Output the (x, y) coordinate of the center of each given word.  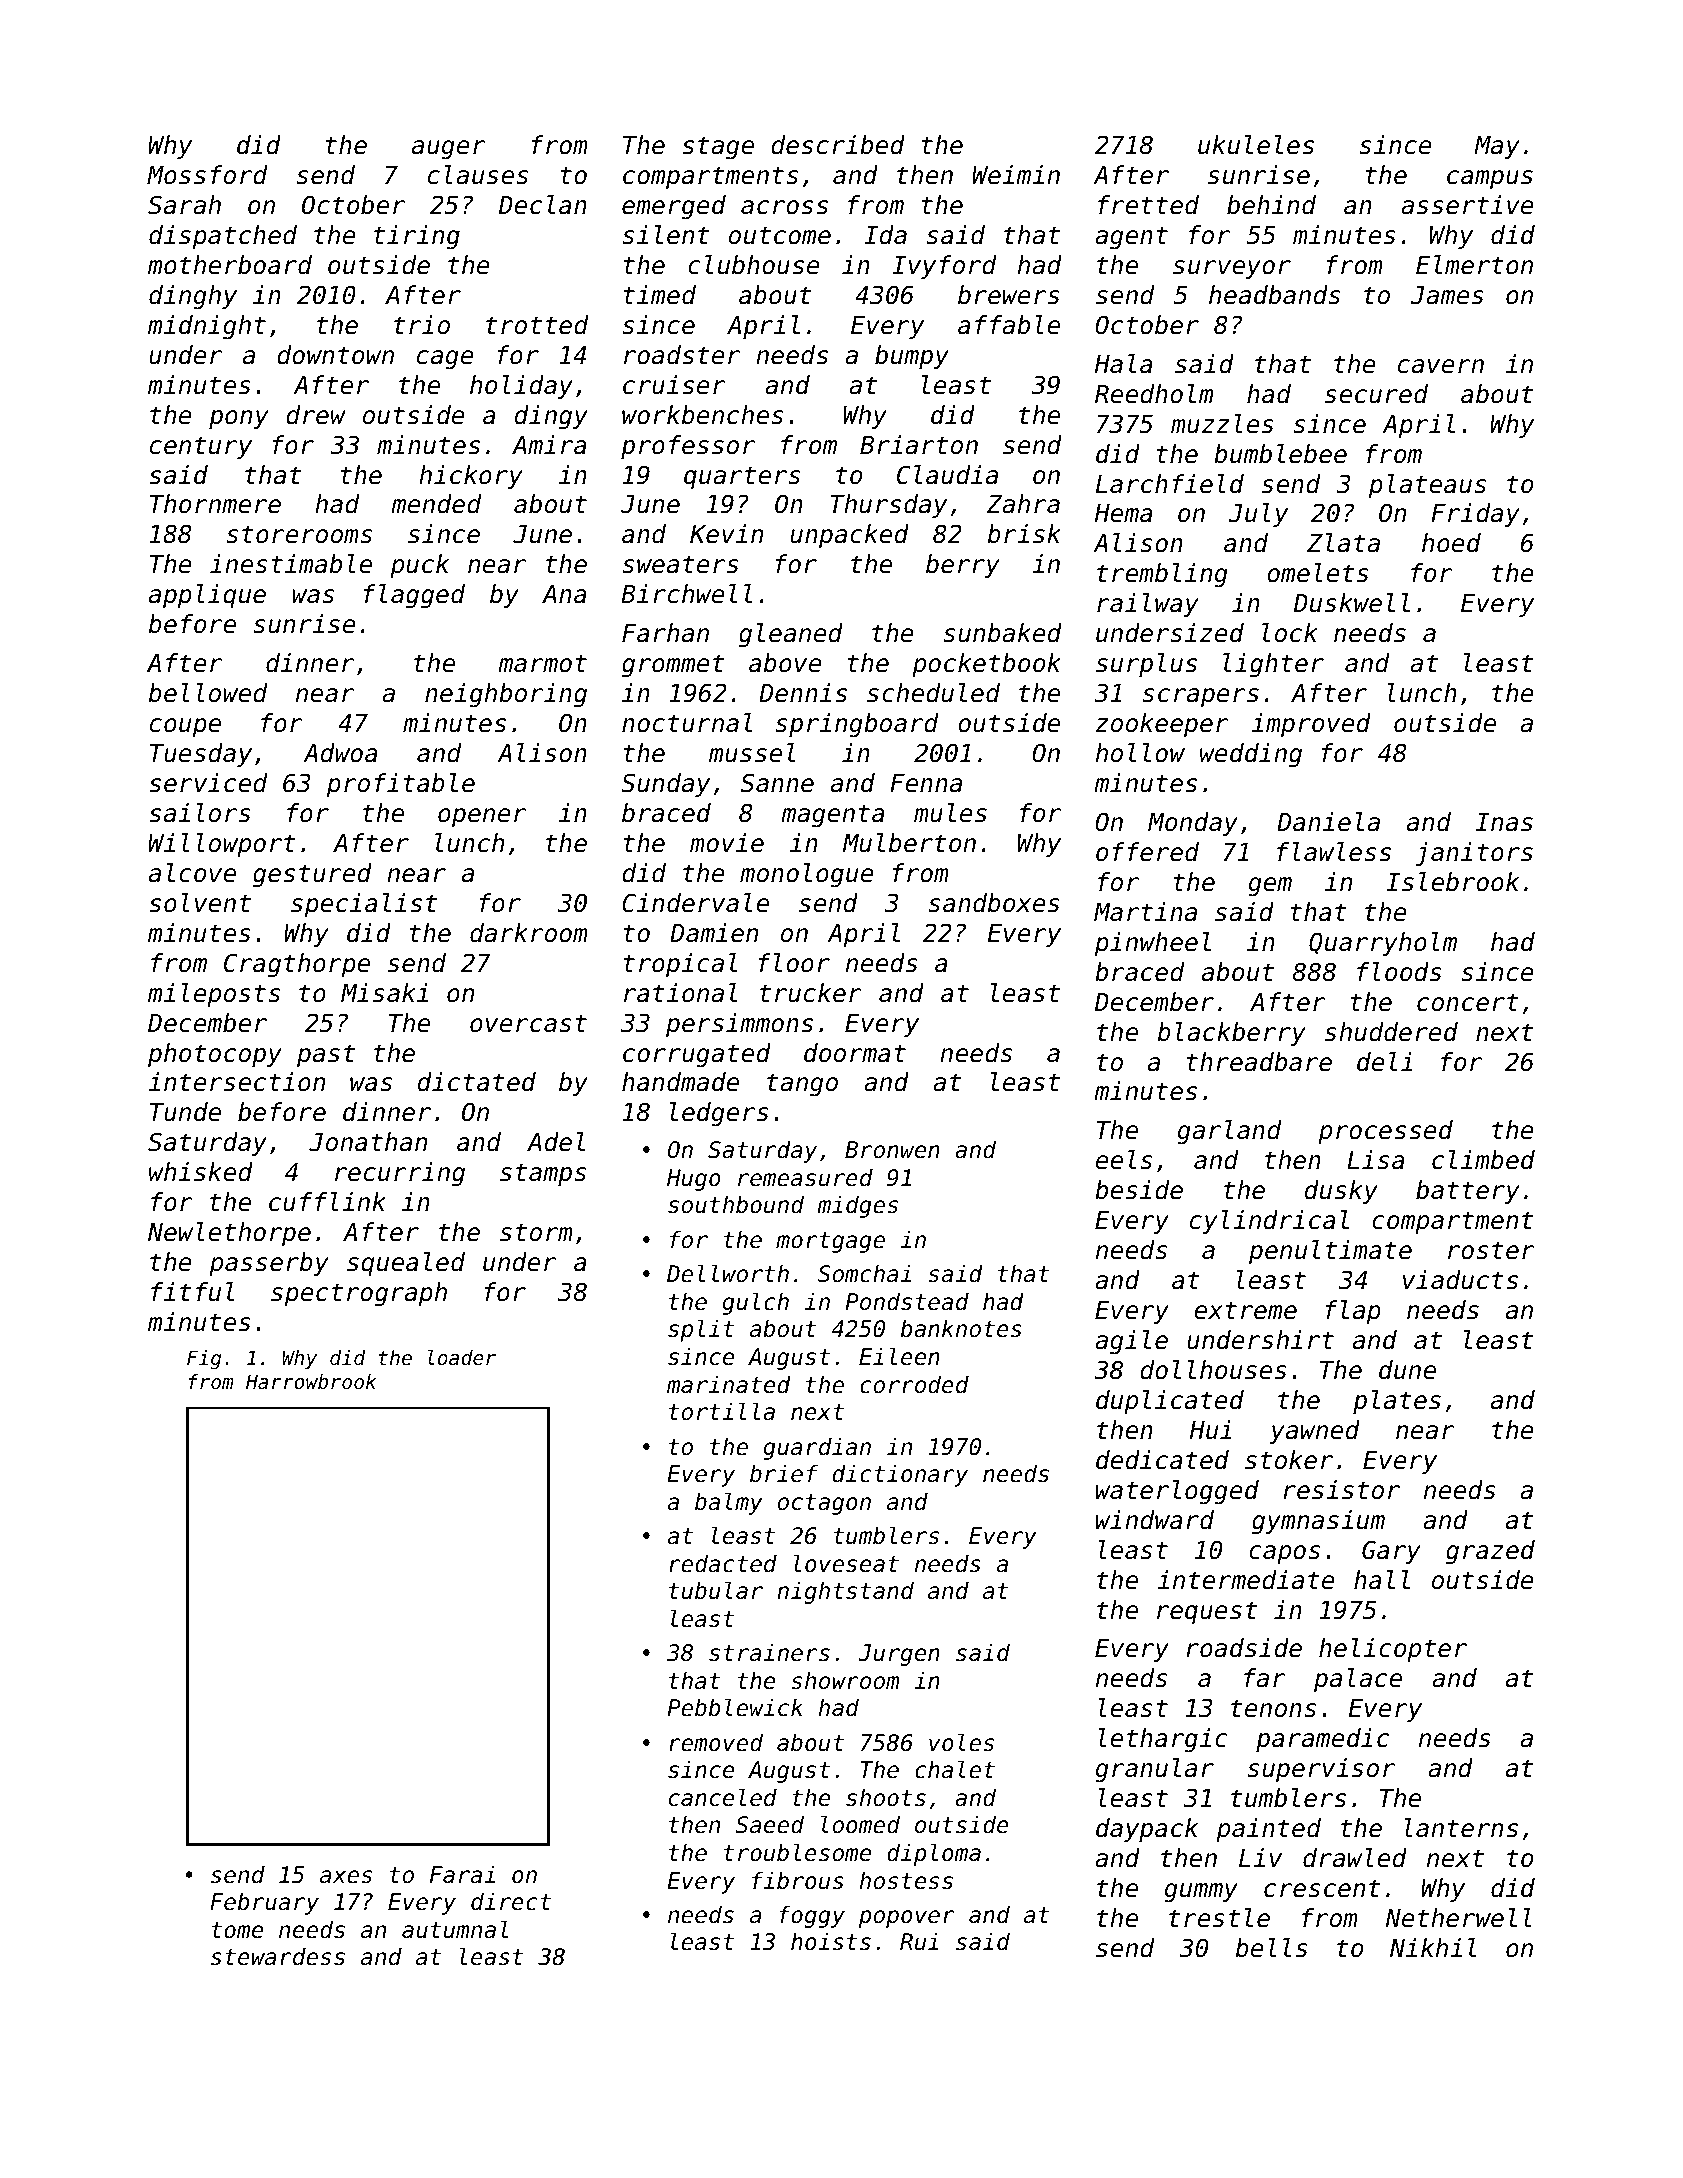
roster (1491, 1250)
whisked (201, 1172)
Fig (204, 1359)
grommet (673, 666)
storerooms (299, 534)
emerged (674, 207)
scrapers (1201, 697)
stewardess (278, 1956)
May (1497, 147)
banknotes (961, 1328)
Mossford (207, 175)
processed (1385, 1132)
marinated (729, 1384)
